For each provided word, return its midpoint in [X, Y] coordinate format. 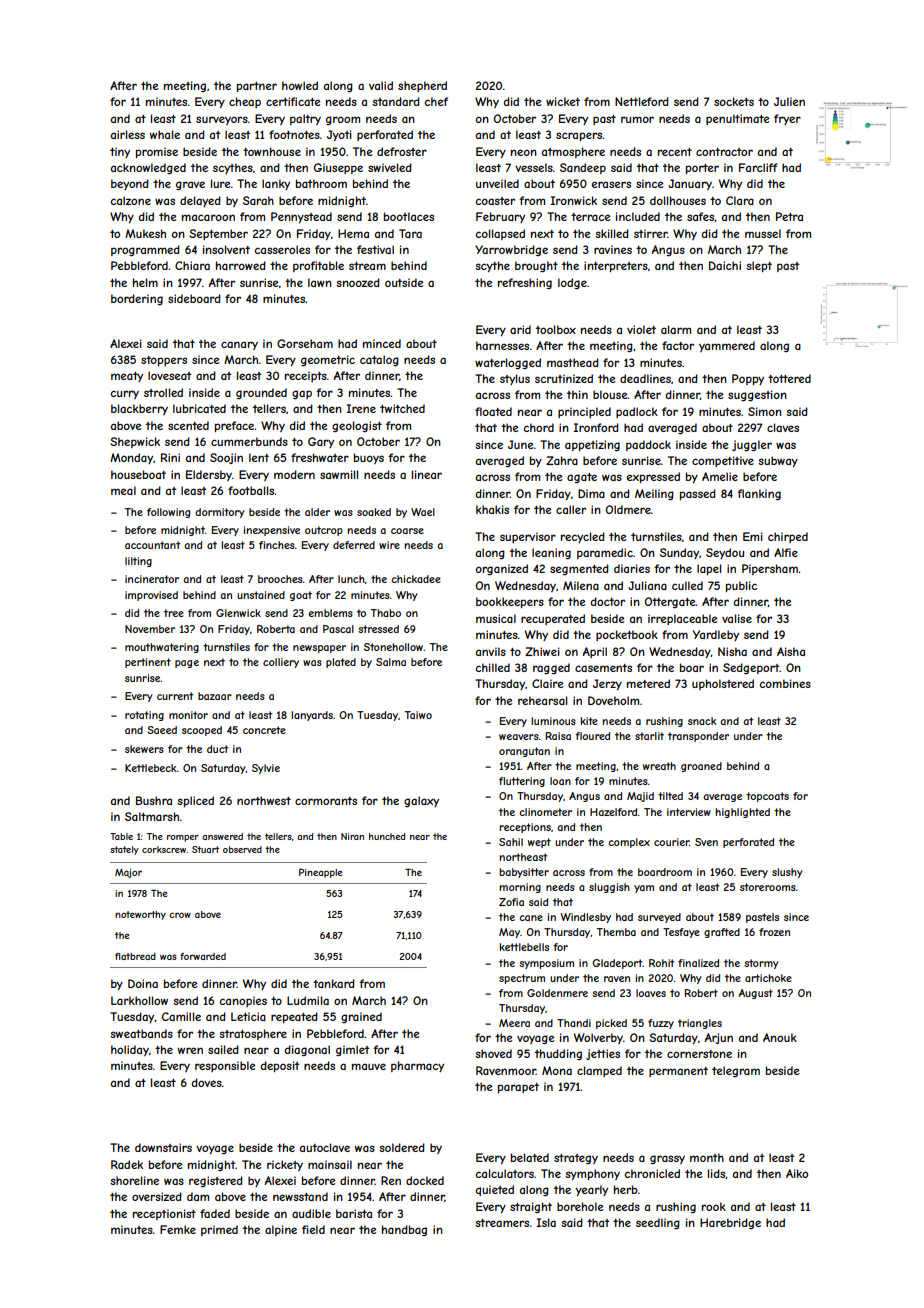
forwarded [203, 956]
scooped [202, 731]
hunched [387, 836]
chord [539, 427]
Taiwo [418, 715]
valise [737, 618]
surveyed [659, 918]
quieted [495, 1190]
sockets [734, 101]
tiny [120, 152]
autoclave [325, 1147]
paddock [648, 445]
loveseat [170, 375]
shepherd [422, 86]
